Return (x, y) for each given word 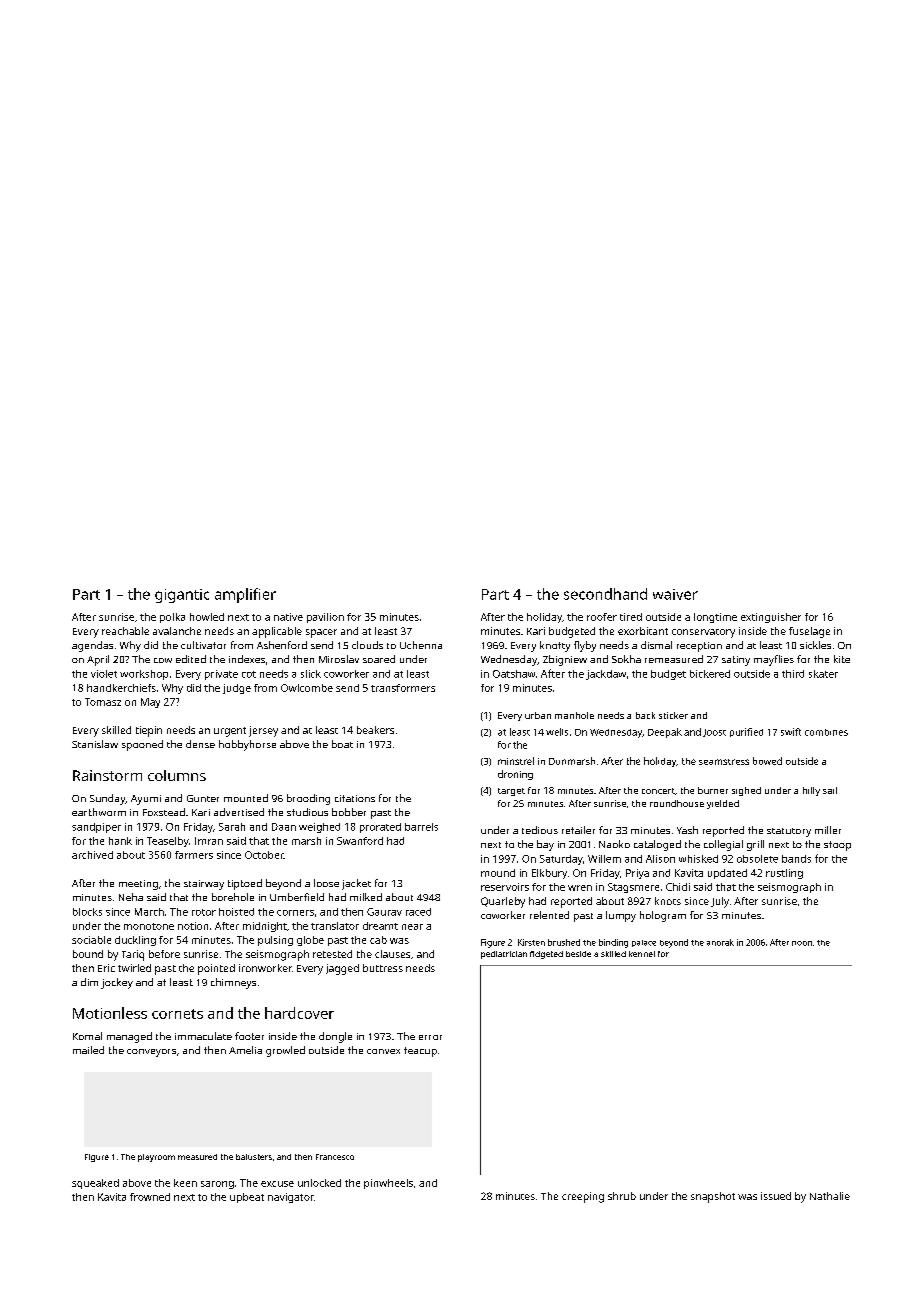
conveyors (151, 1053)
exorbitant (643, 631)
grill (755, 845)
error (430, 1037)
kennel (642, 954)
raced (418, 912)
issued (776, 1196)
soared (379, 659)
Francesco (335, 1157)
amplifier (245, 595)
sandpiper (96, 828)
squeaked (95, 1184)
